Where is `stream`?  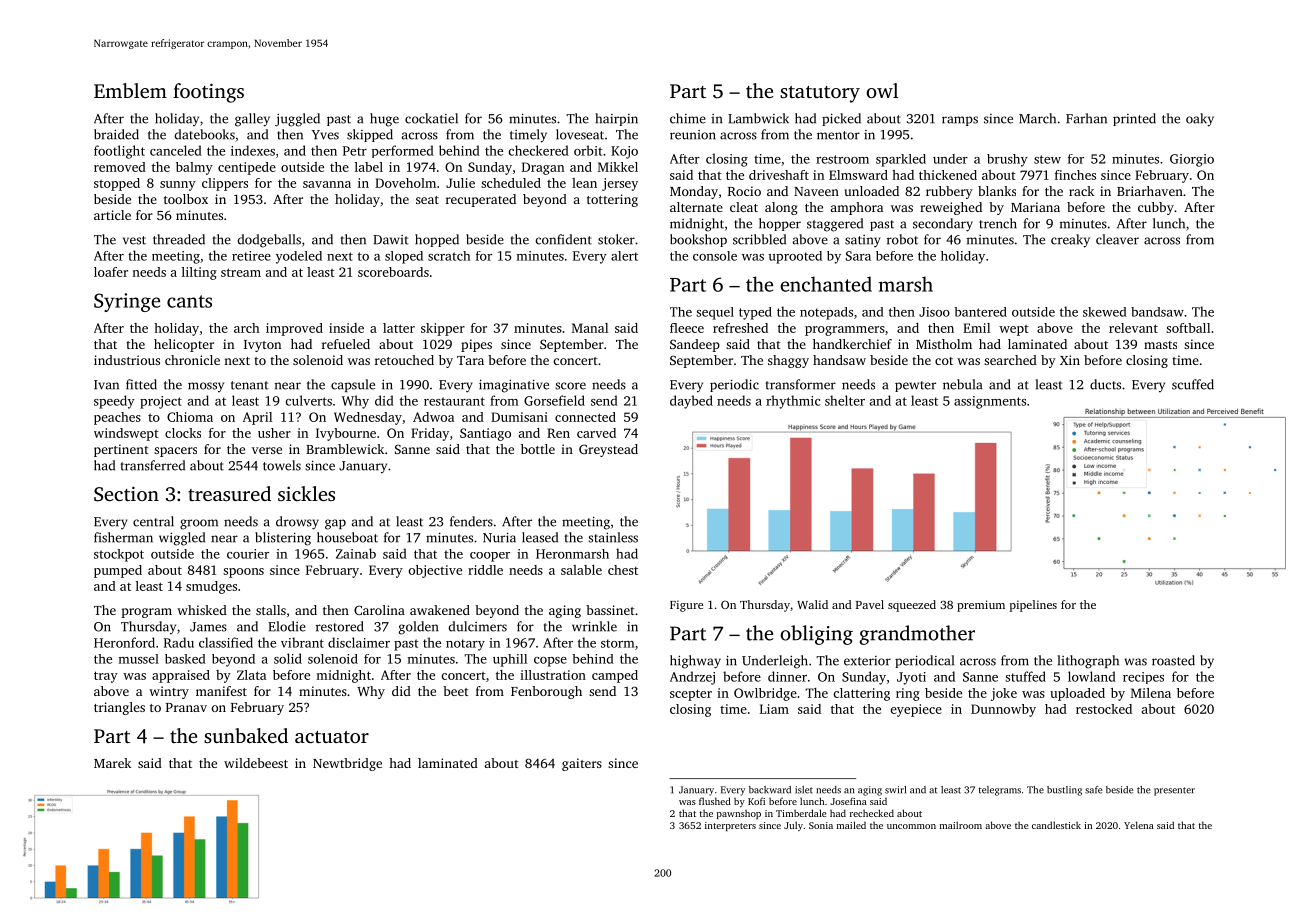
stream is located at coordinates (241, 272).
